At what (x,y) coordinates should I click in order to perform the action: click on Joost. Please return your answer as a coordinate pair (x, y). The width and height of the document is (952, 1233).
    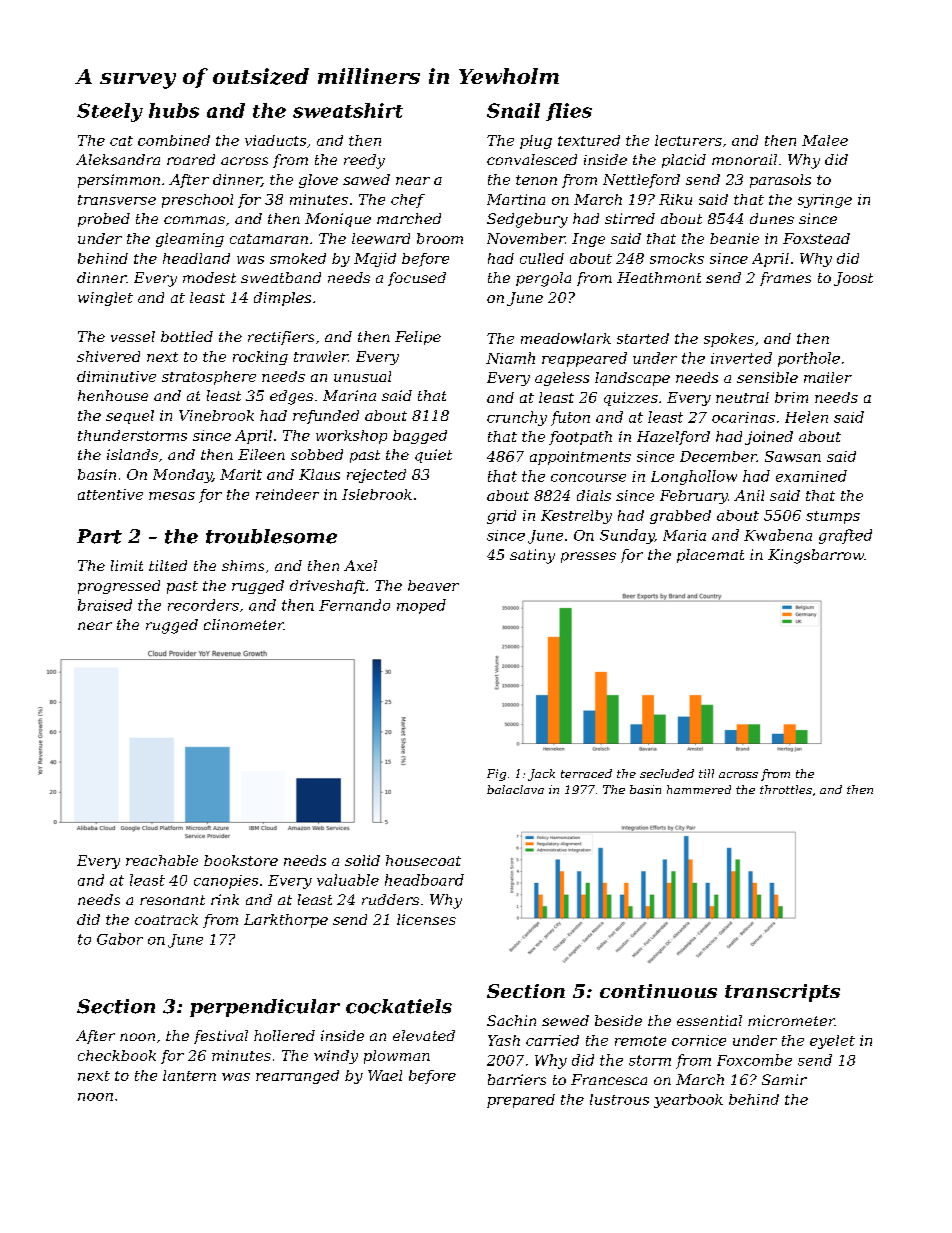
    Looking at the image, I should click on (853, 279).
